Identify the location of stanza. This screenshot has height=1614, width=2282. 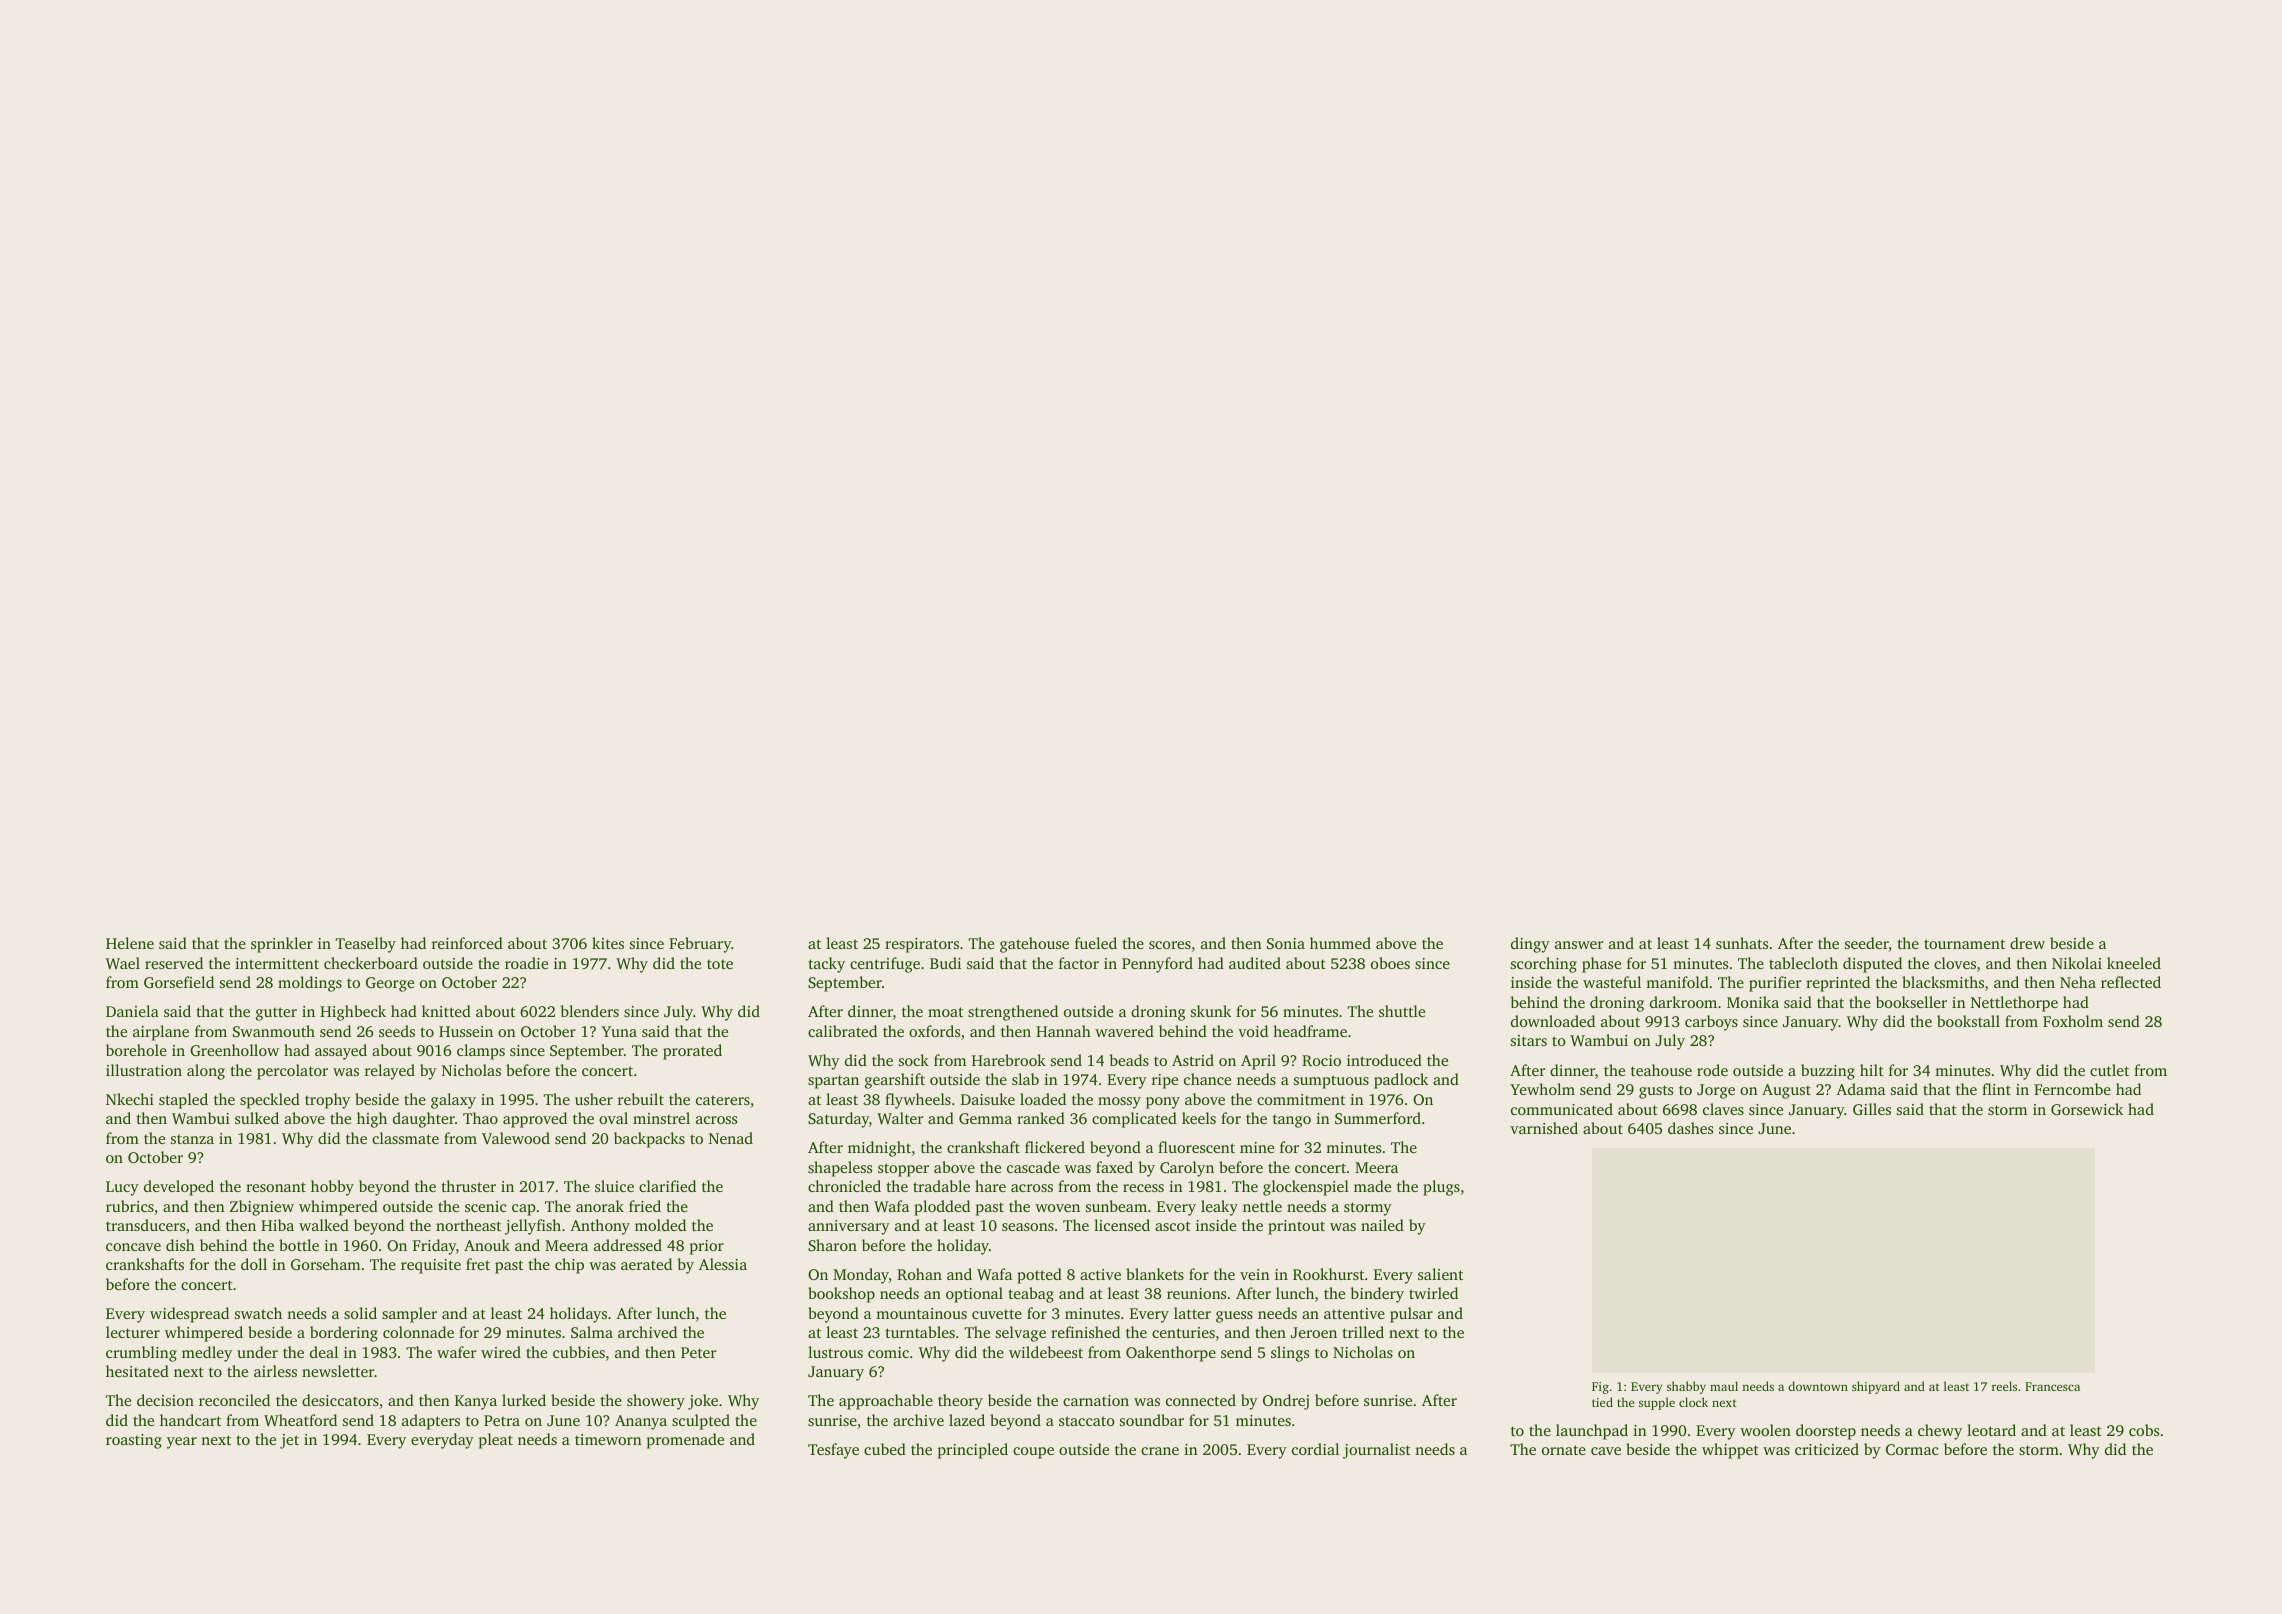
(192, 1139).
